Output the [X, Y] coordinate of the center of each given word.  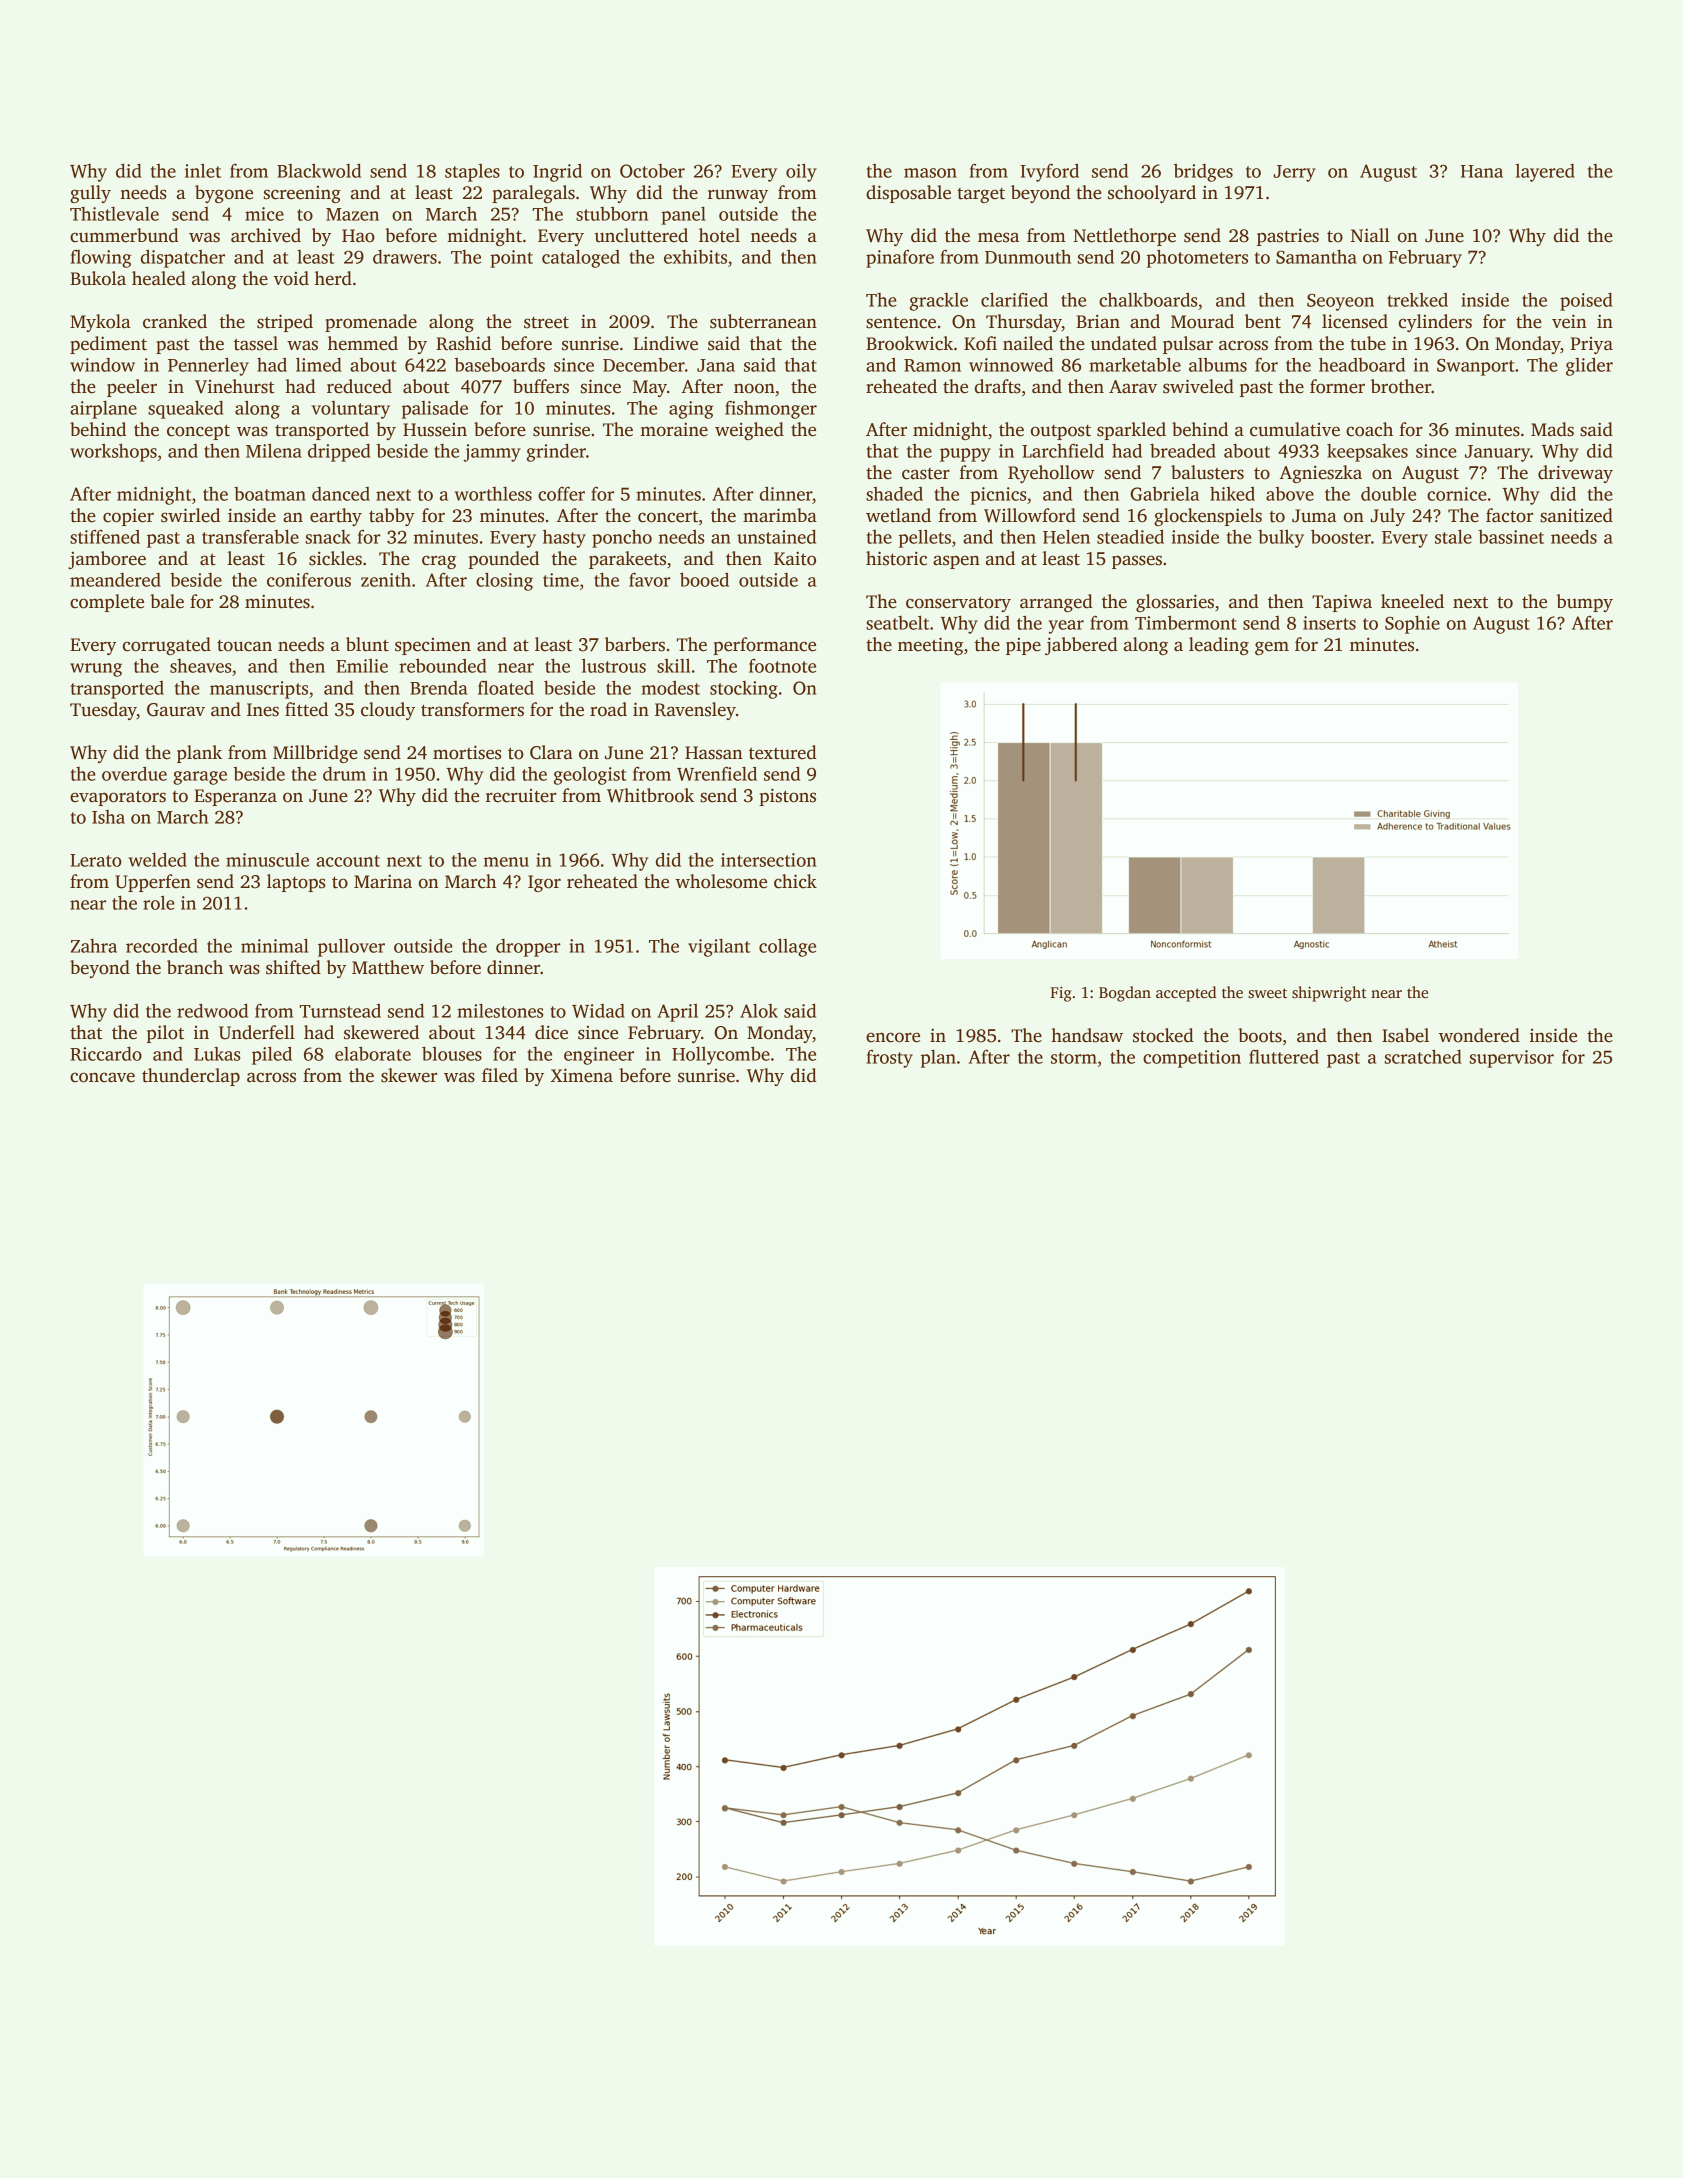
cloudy [388, 711]
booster [1341, 536]
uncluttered [641, 235]
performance [764, 646]
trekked [1417, 300]
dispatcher [183, 258]
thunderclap [191, 1077]
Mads [1552, 429]
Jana [716, 365]
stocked [1163, 1035]
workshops [113, 452]
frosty [890, 1058]
